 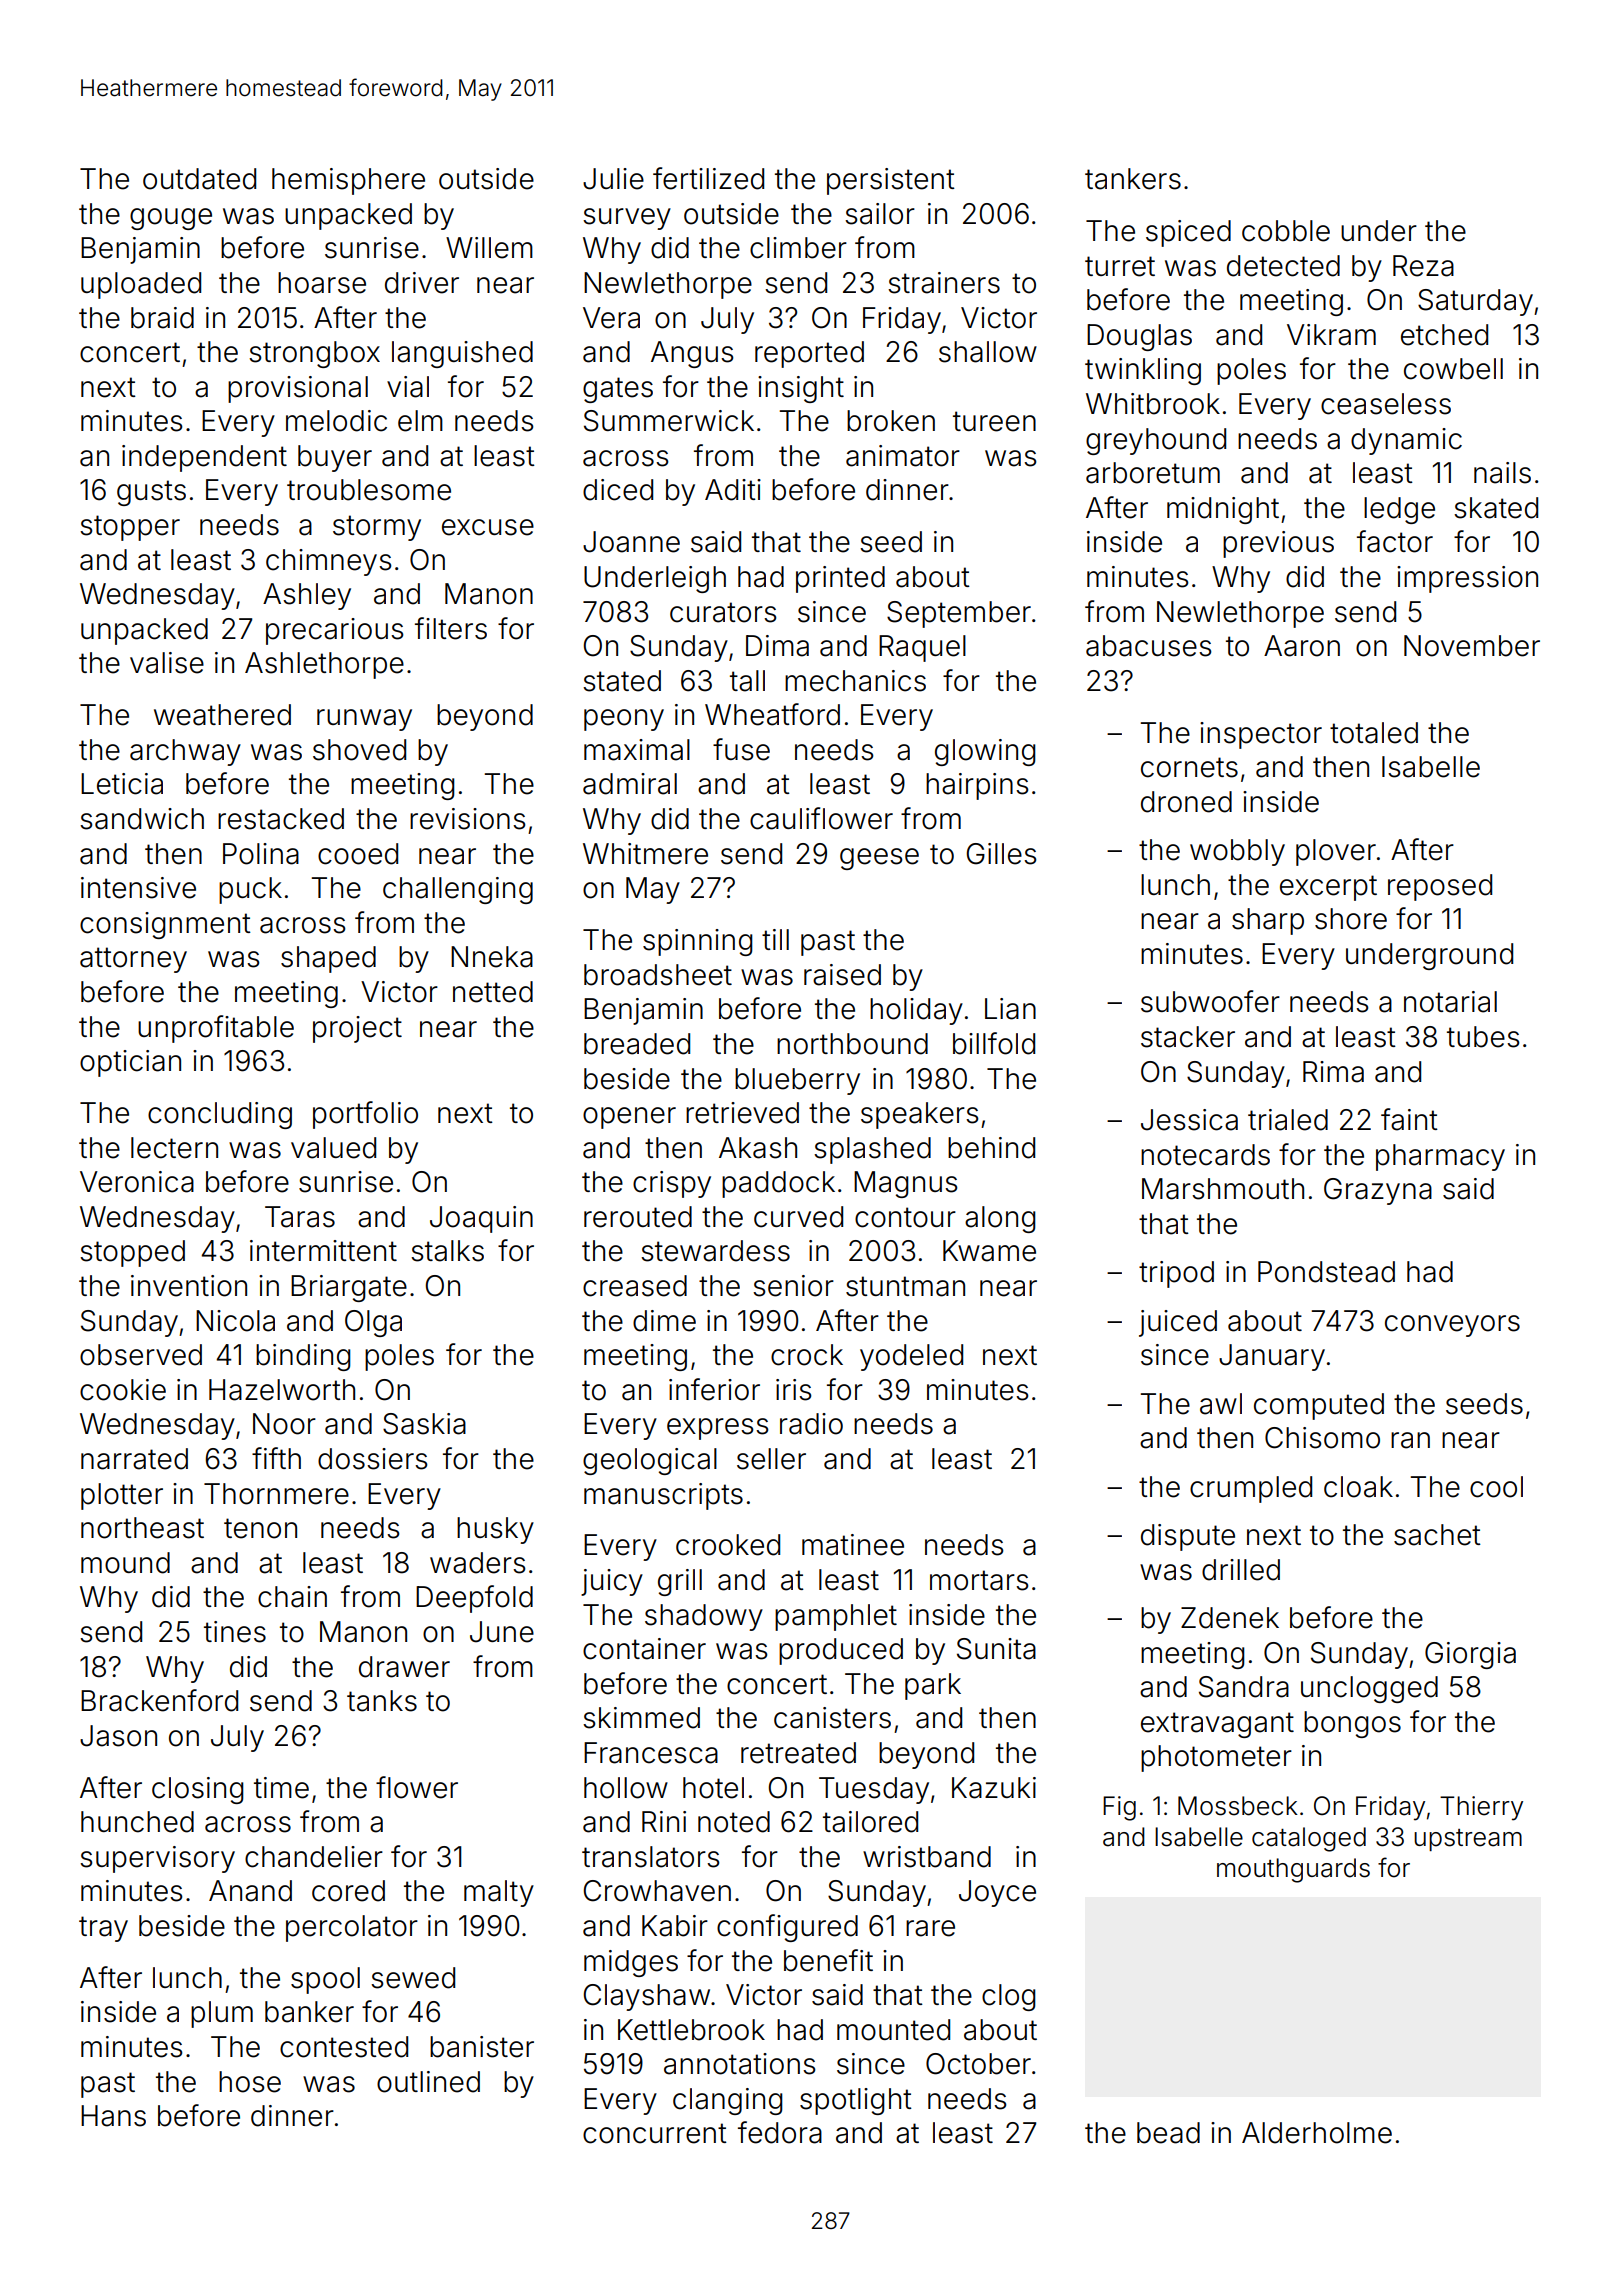 I want to click on hose, so click(x=250, y=2082).
